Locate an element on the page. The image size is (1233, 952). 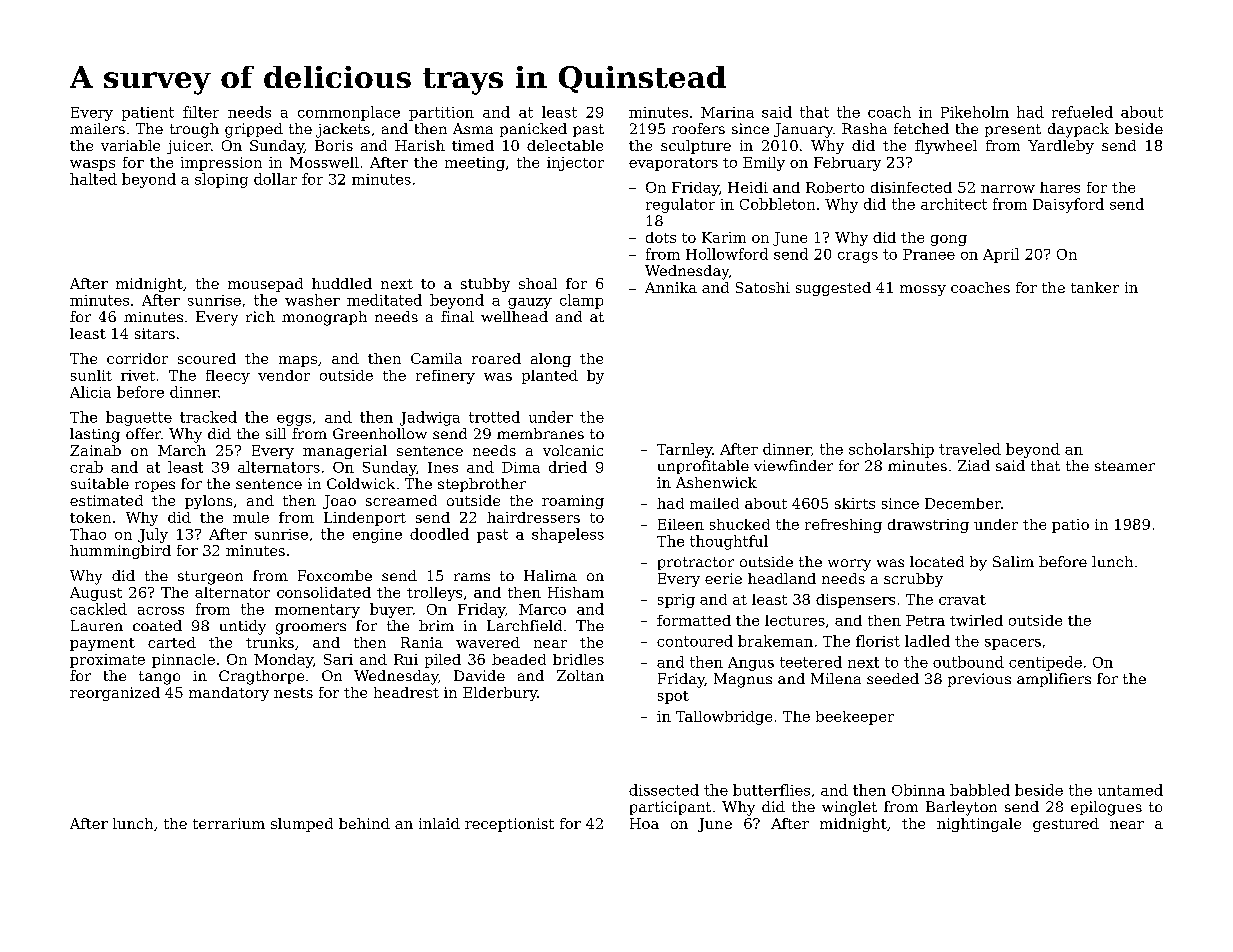
fleecy is located at coordinates (228, 377).
